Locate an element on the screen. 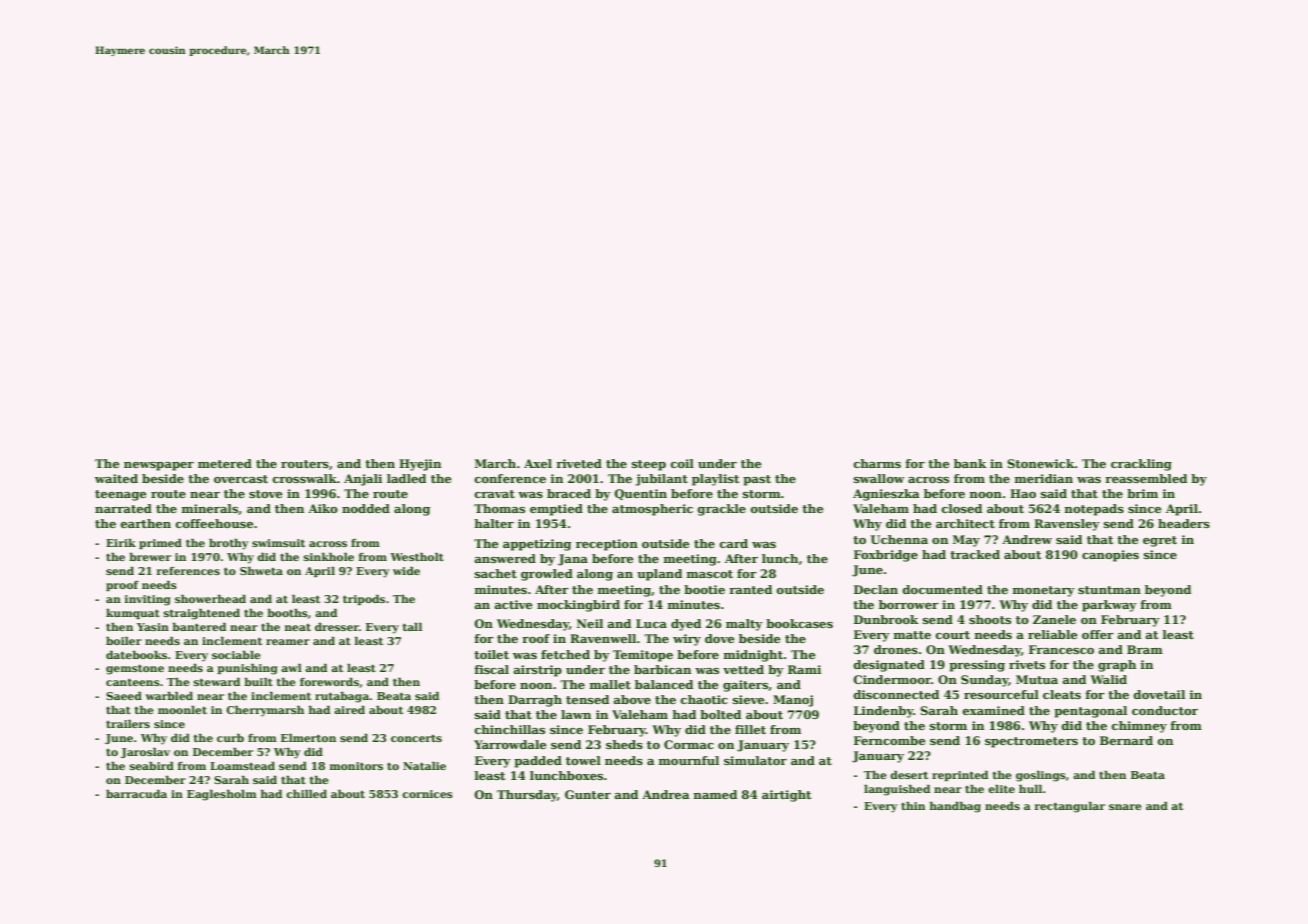 The height and width of the screenshot is (924, 1308). Zanele is located at coordinates (1054, 619).
